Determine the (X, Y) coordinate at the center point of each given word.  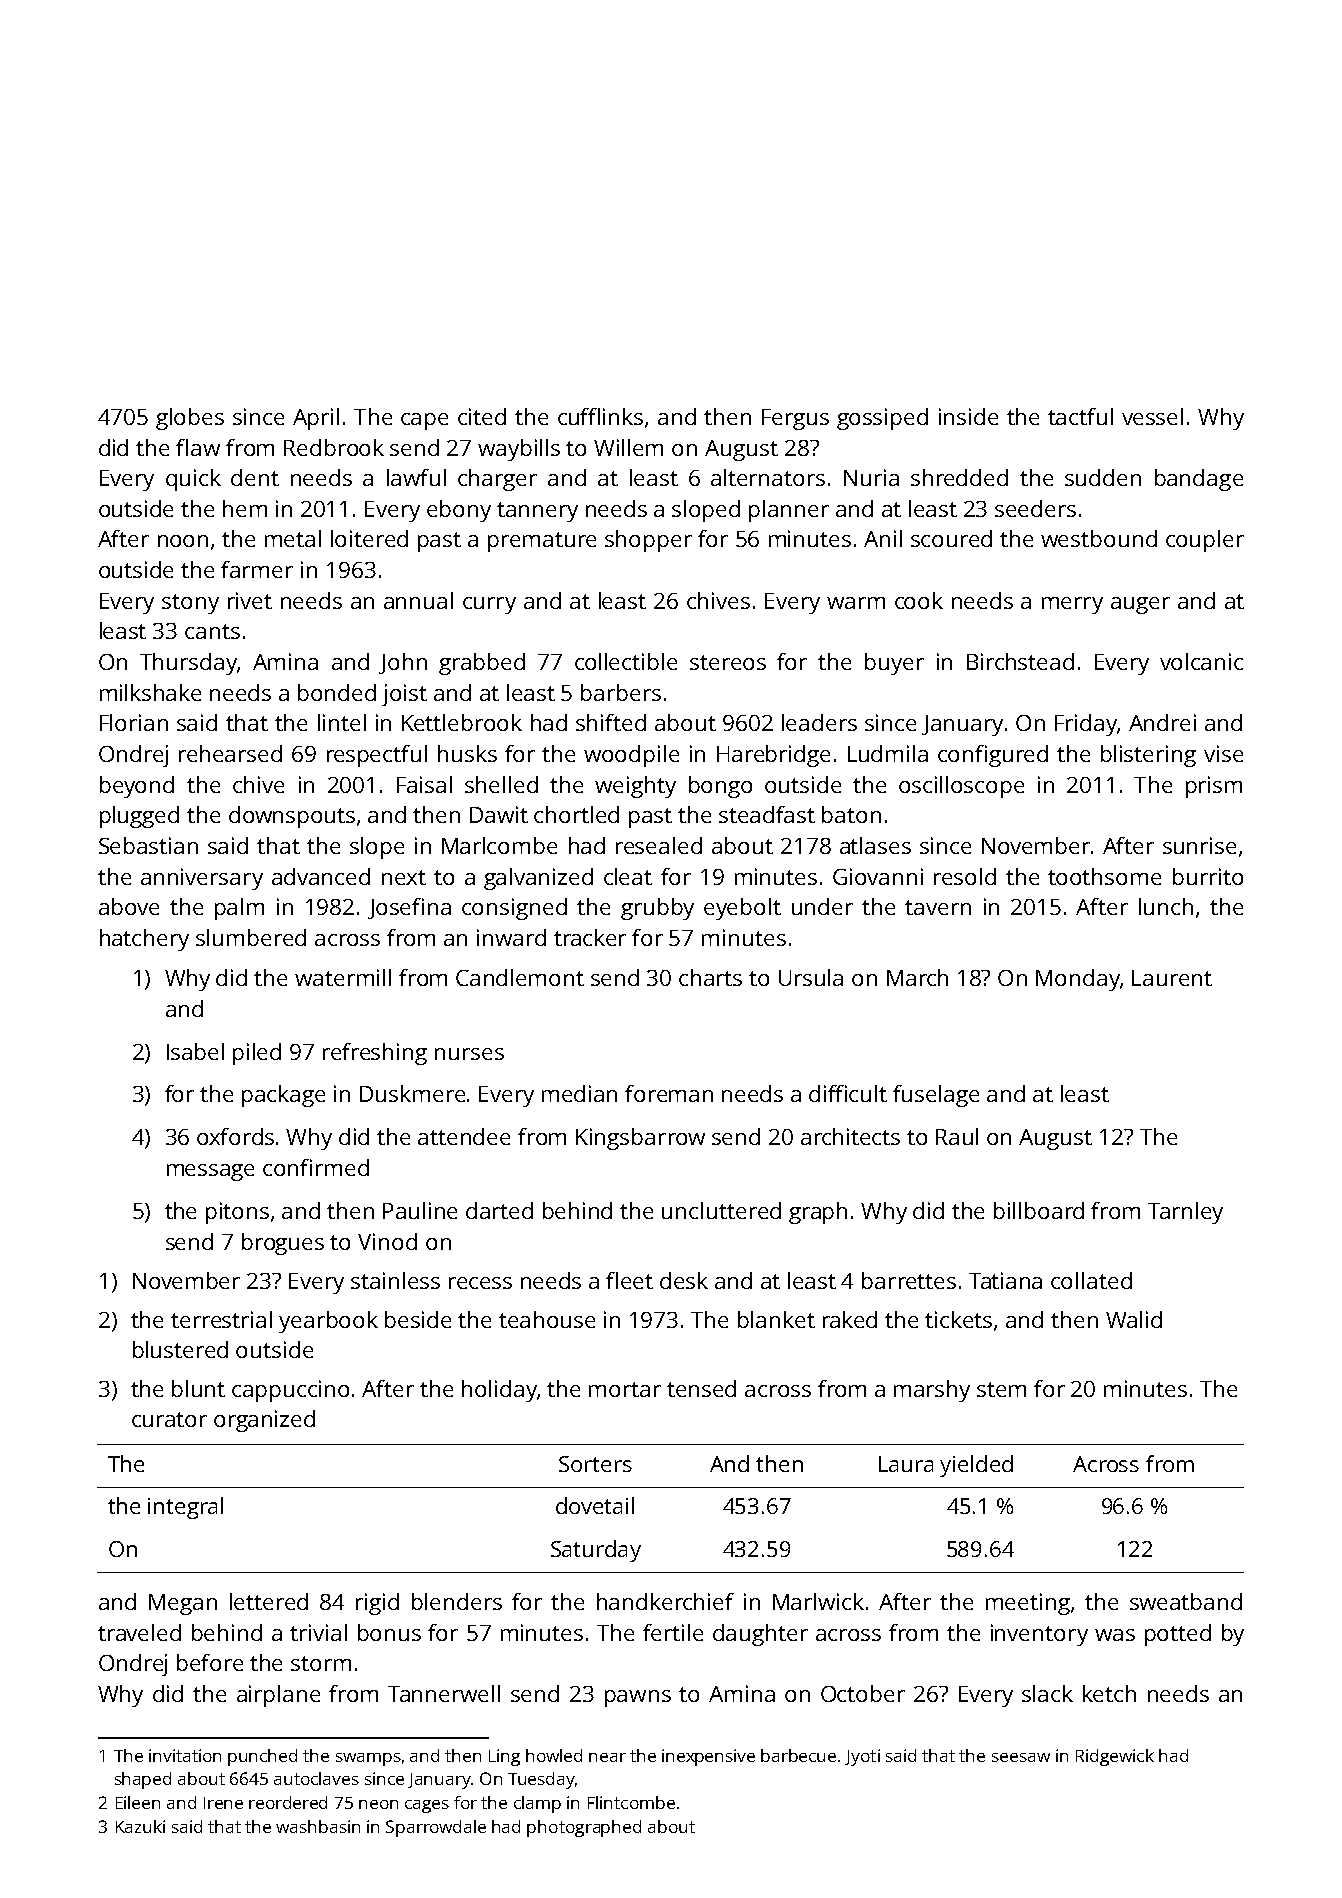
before (210, 1662)
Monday (1078, 980)
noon (183, 541)
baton (851, 814)
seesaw (1021, 1757)
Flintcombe (631, 1802)
